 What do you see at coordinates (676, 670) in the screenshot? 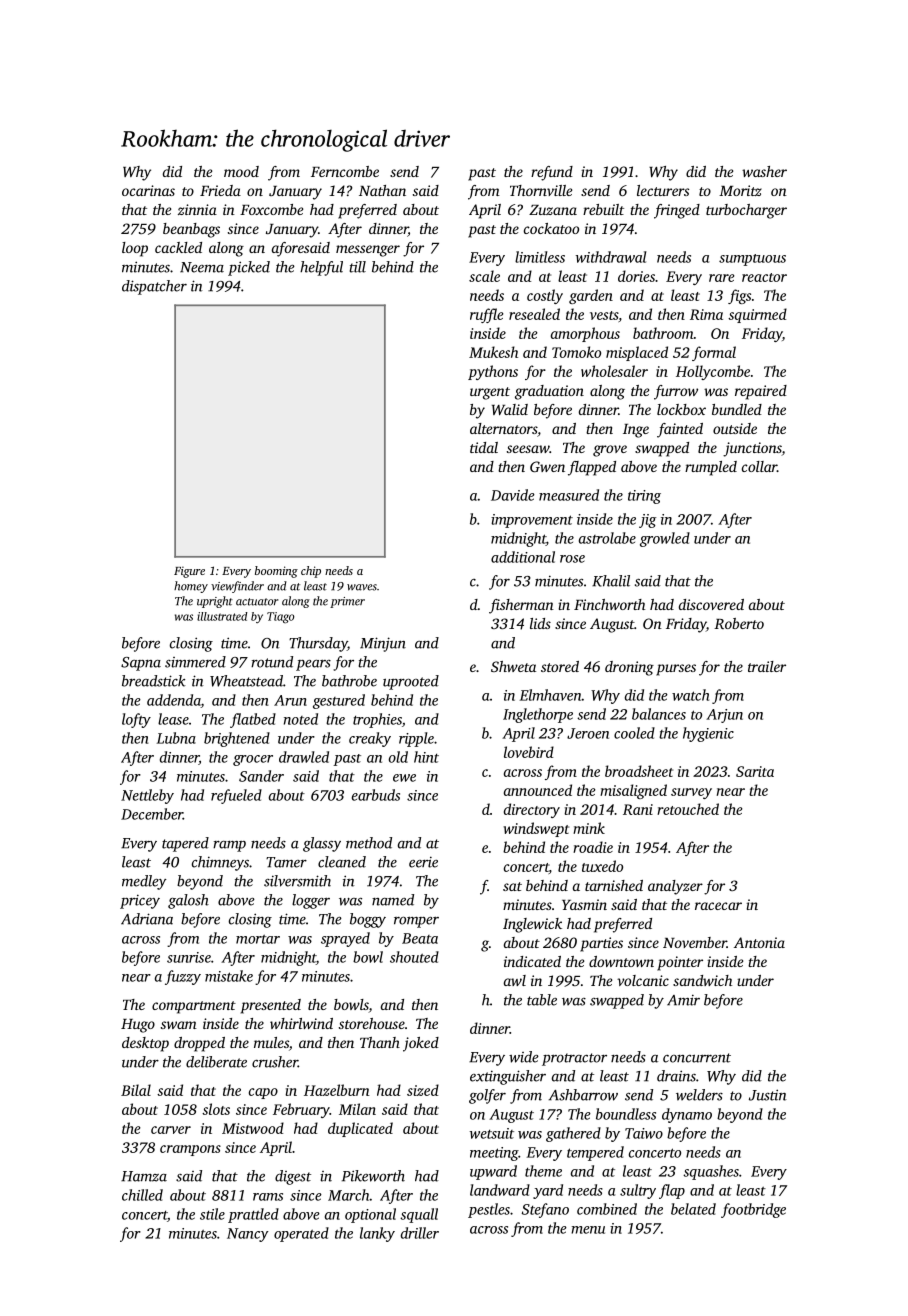
I see `purses` at bounding box center [676, 670].
